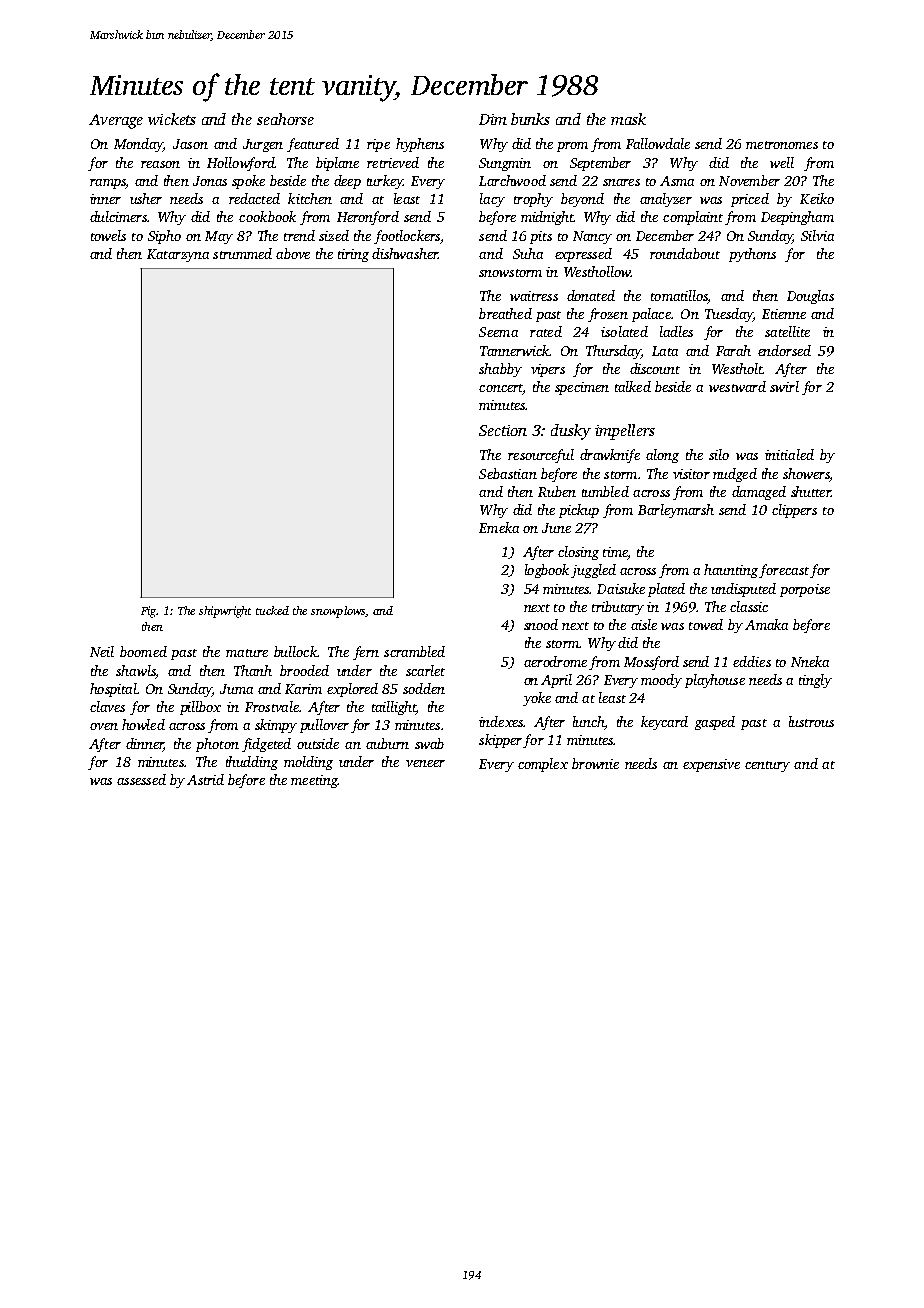  I want to click on lunch, so click(588, 721).
